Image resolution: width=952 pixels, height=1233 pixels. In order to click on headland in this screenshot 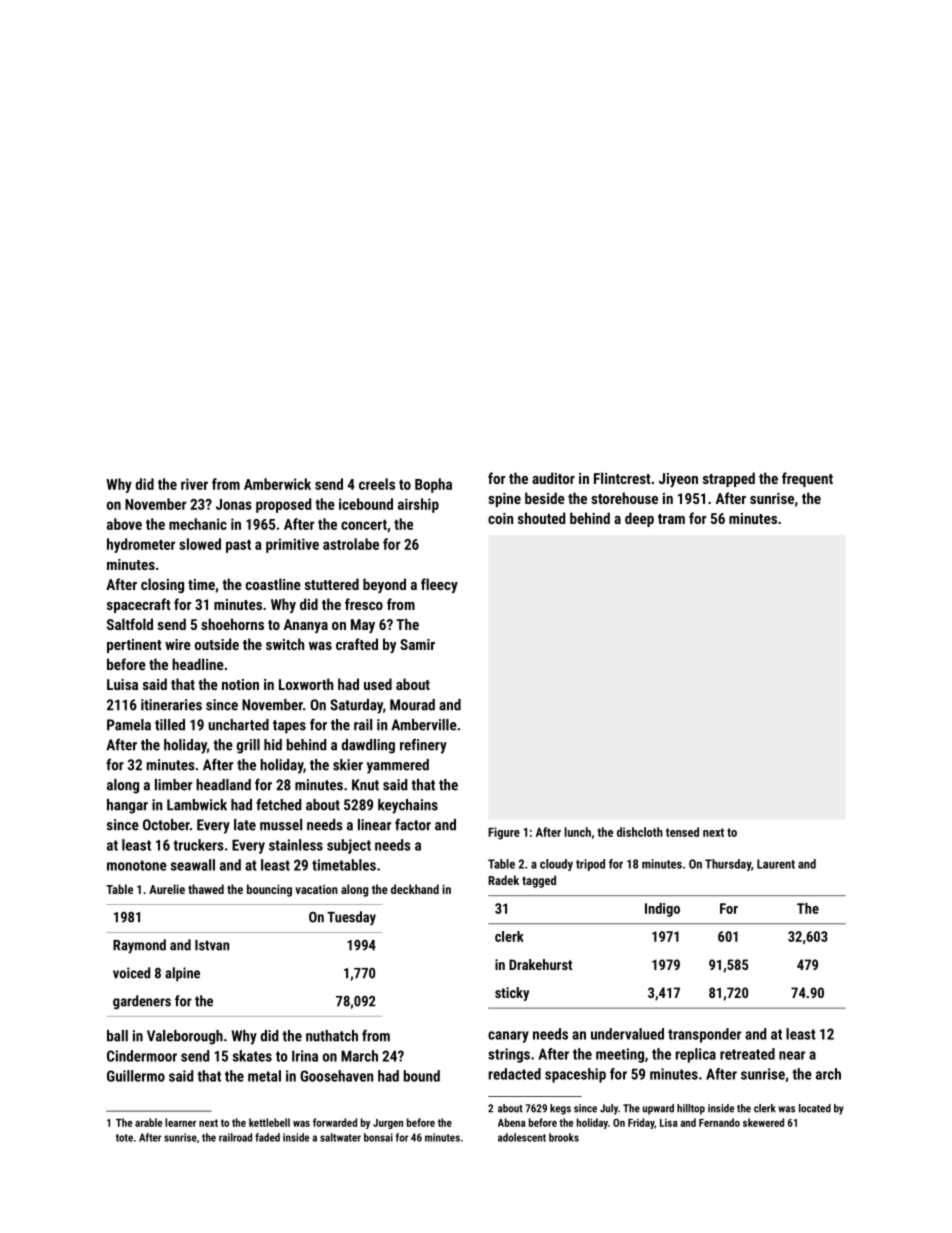, I will do `click(223, 785)`.
